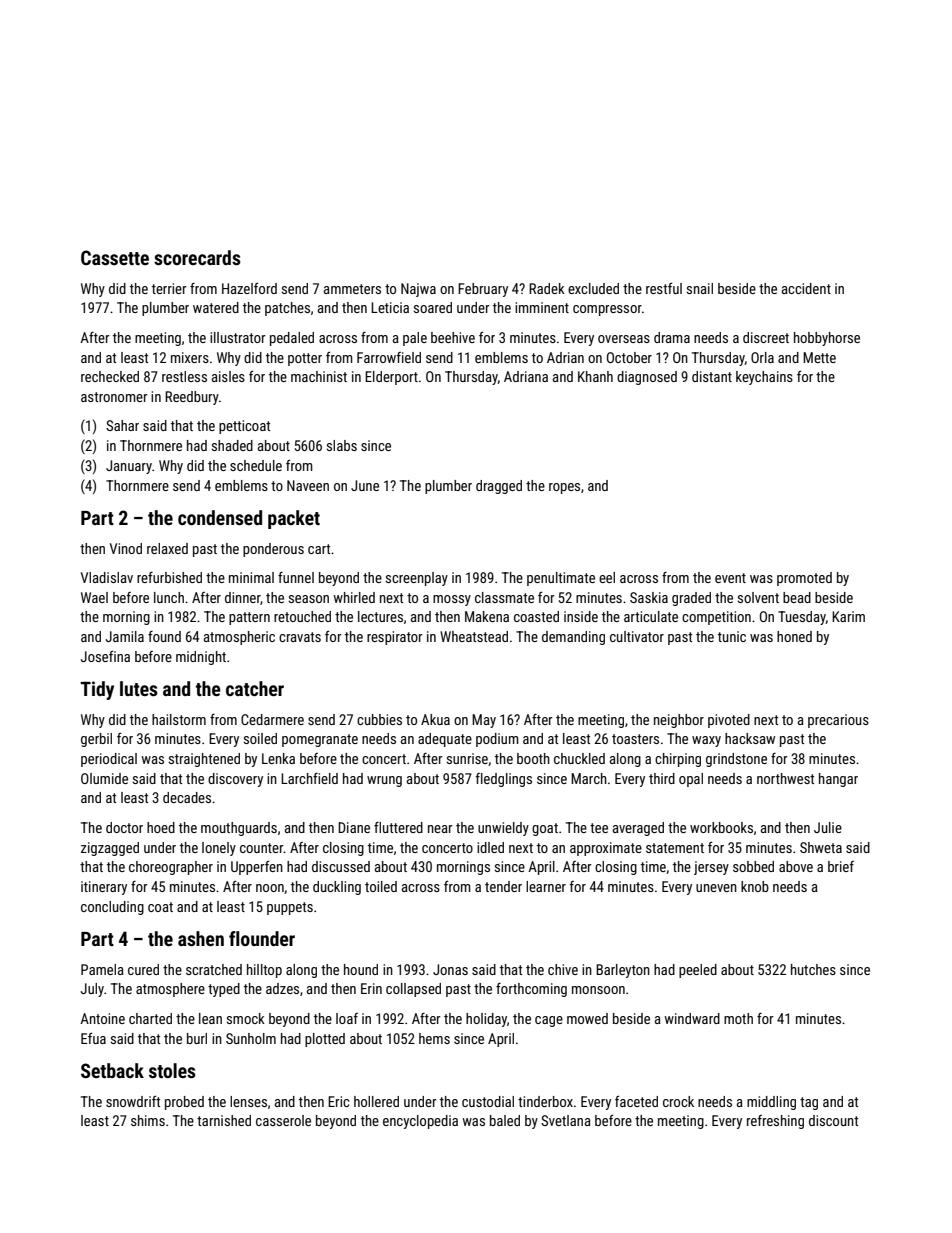  What do you see at coordinates (172, 1070) in the image?
I see `stoles` at bounding box center [172, 1070].
